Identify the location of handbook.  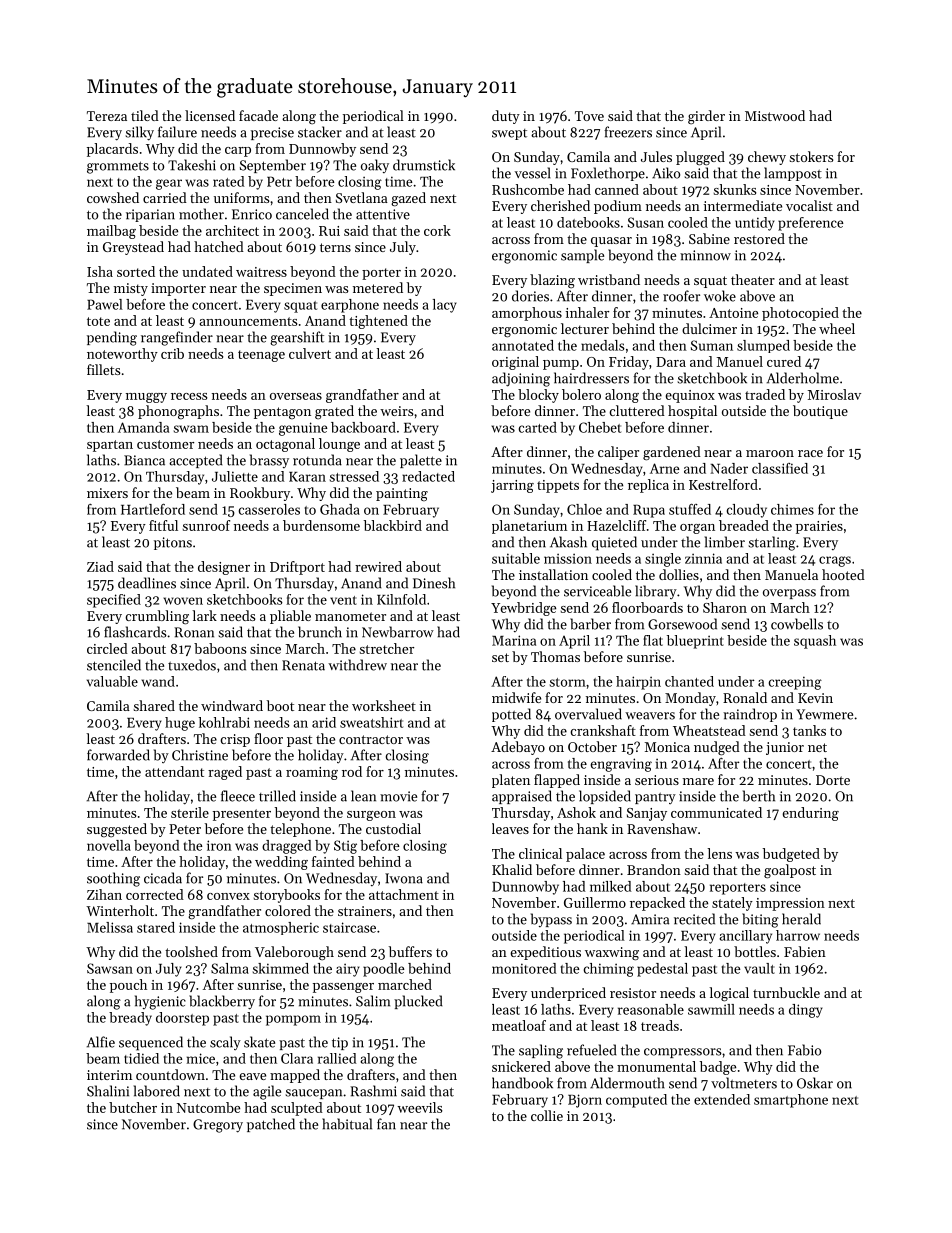
(522, 1083).
